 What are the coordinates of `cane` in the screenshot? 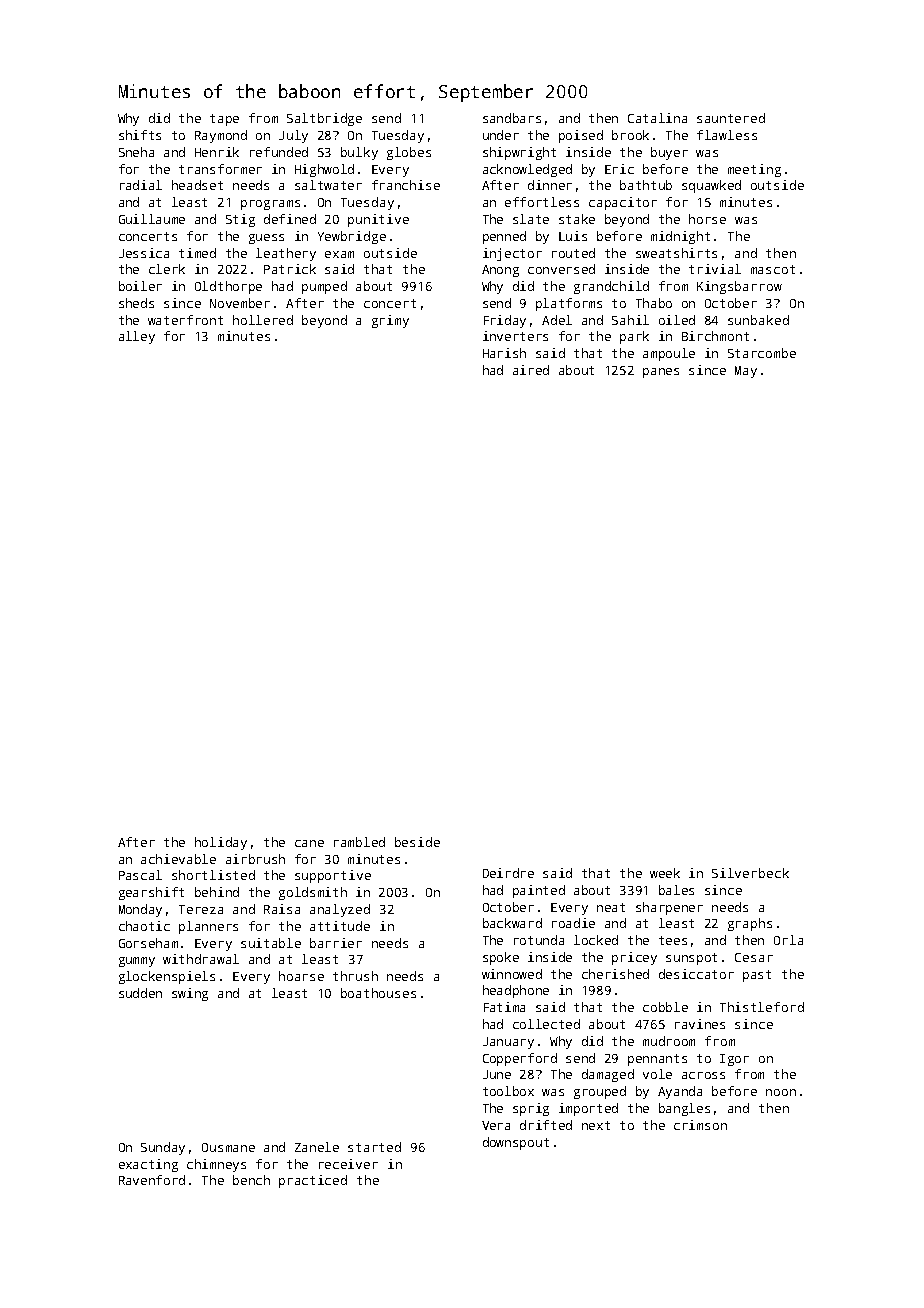 It's located at (309, 843).
